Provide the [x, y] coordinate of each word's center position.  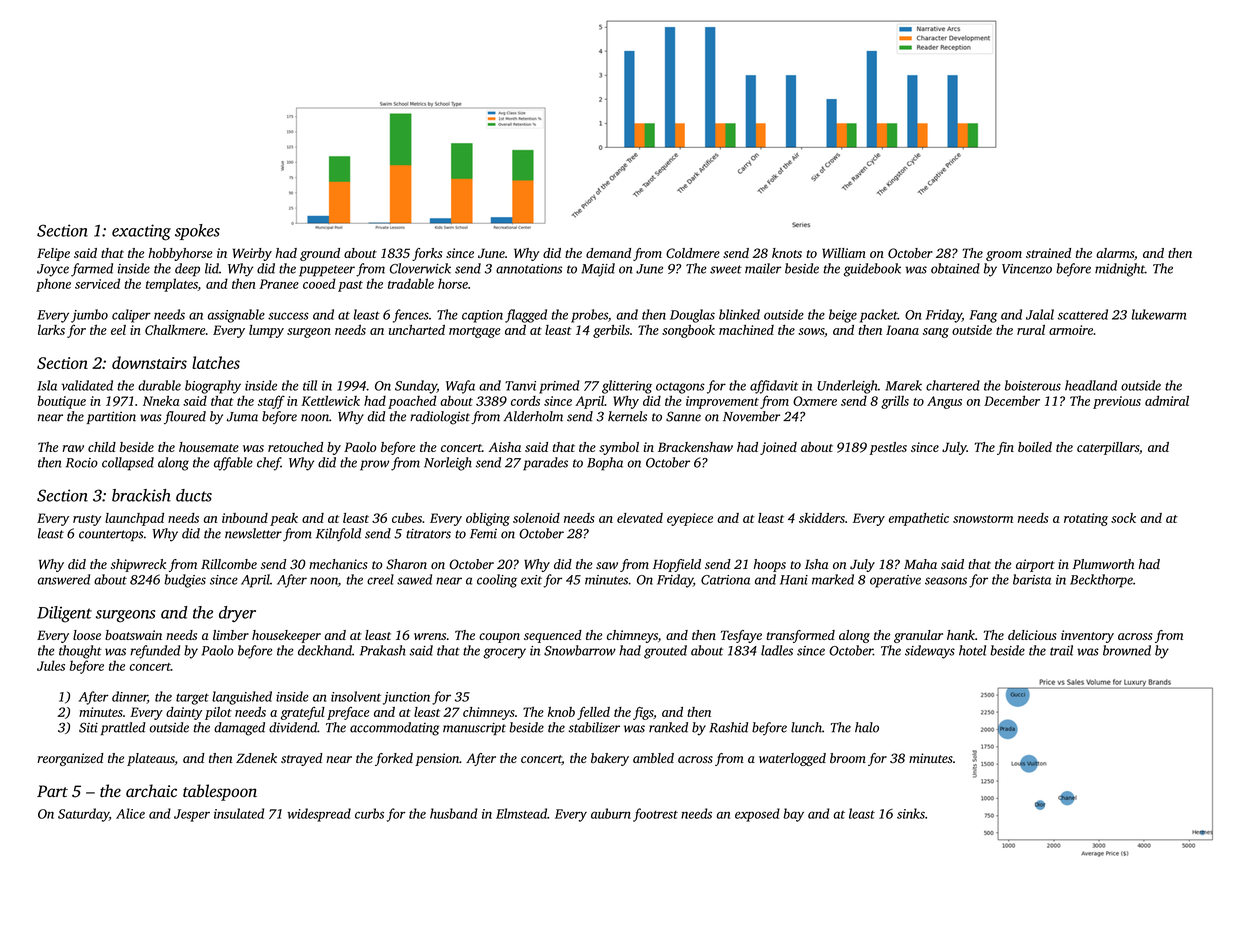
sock [1123, 518]
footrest [655, 815]
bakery [610, 759]
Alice [130, 813]
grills [895, 402]
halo [867, 727]
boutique [61, 402]
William [844, 253]
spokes [197, 232]
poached [412, 402]
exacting [141, 232]
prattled [123, 728]
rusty [87, 520]
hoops [770, 565]
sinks [911, 813]
